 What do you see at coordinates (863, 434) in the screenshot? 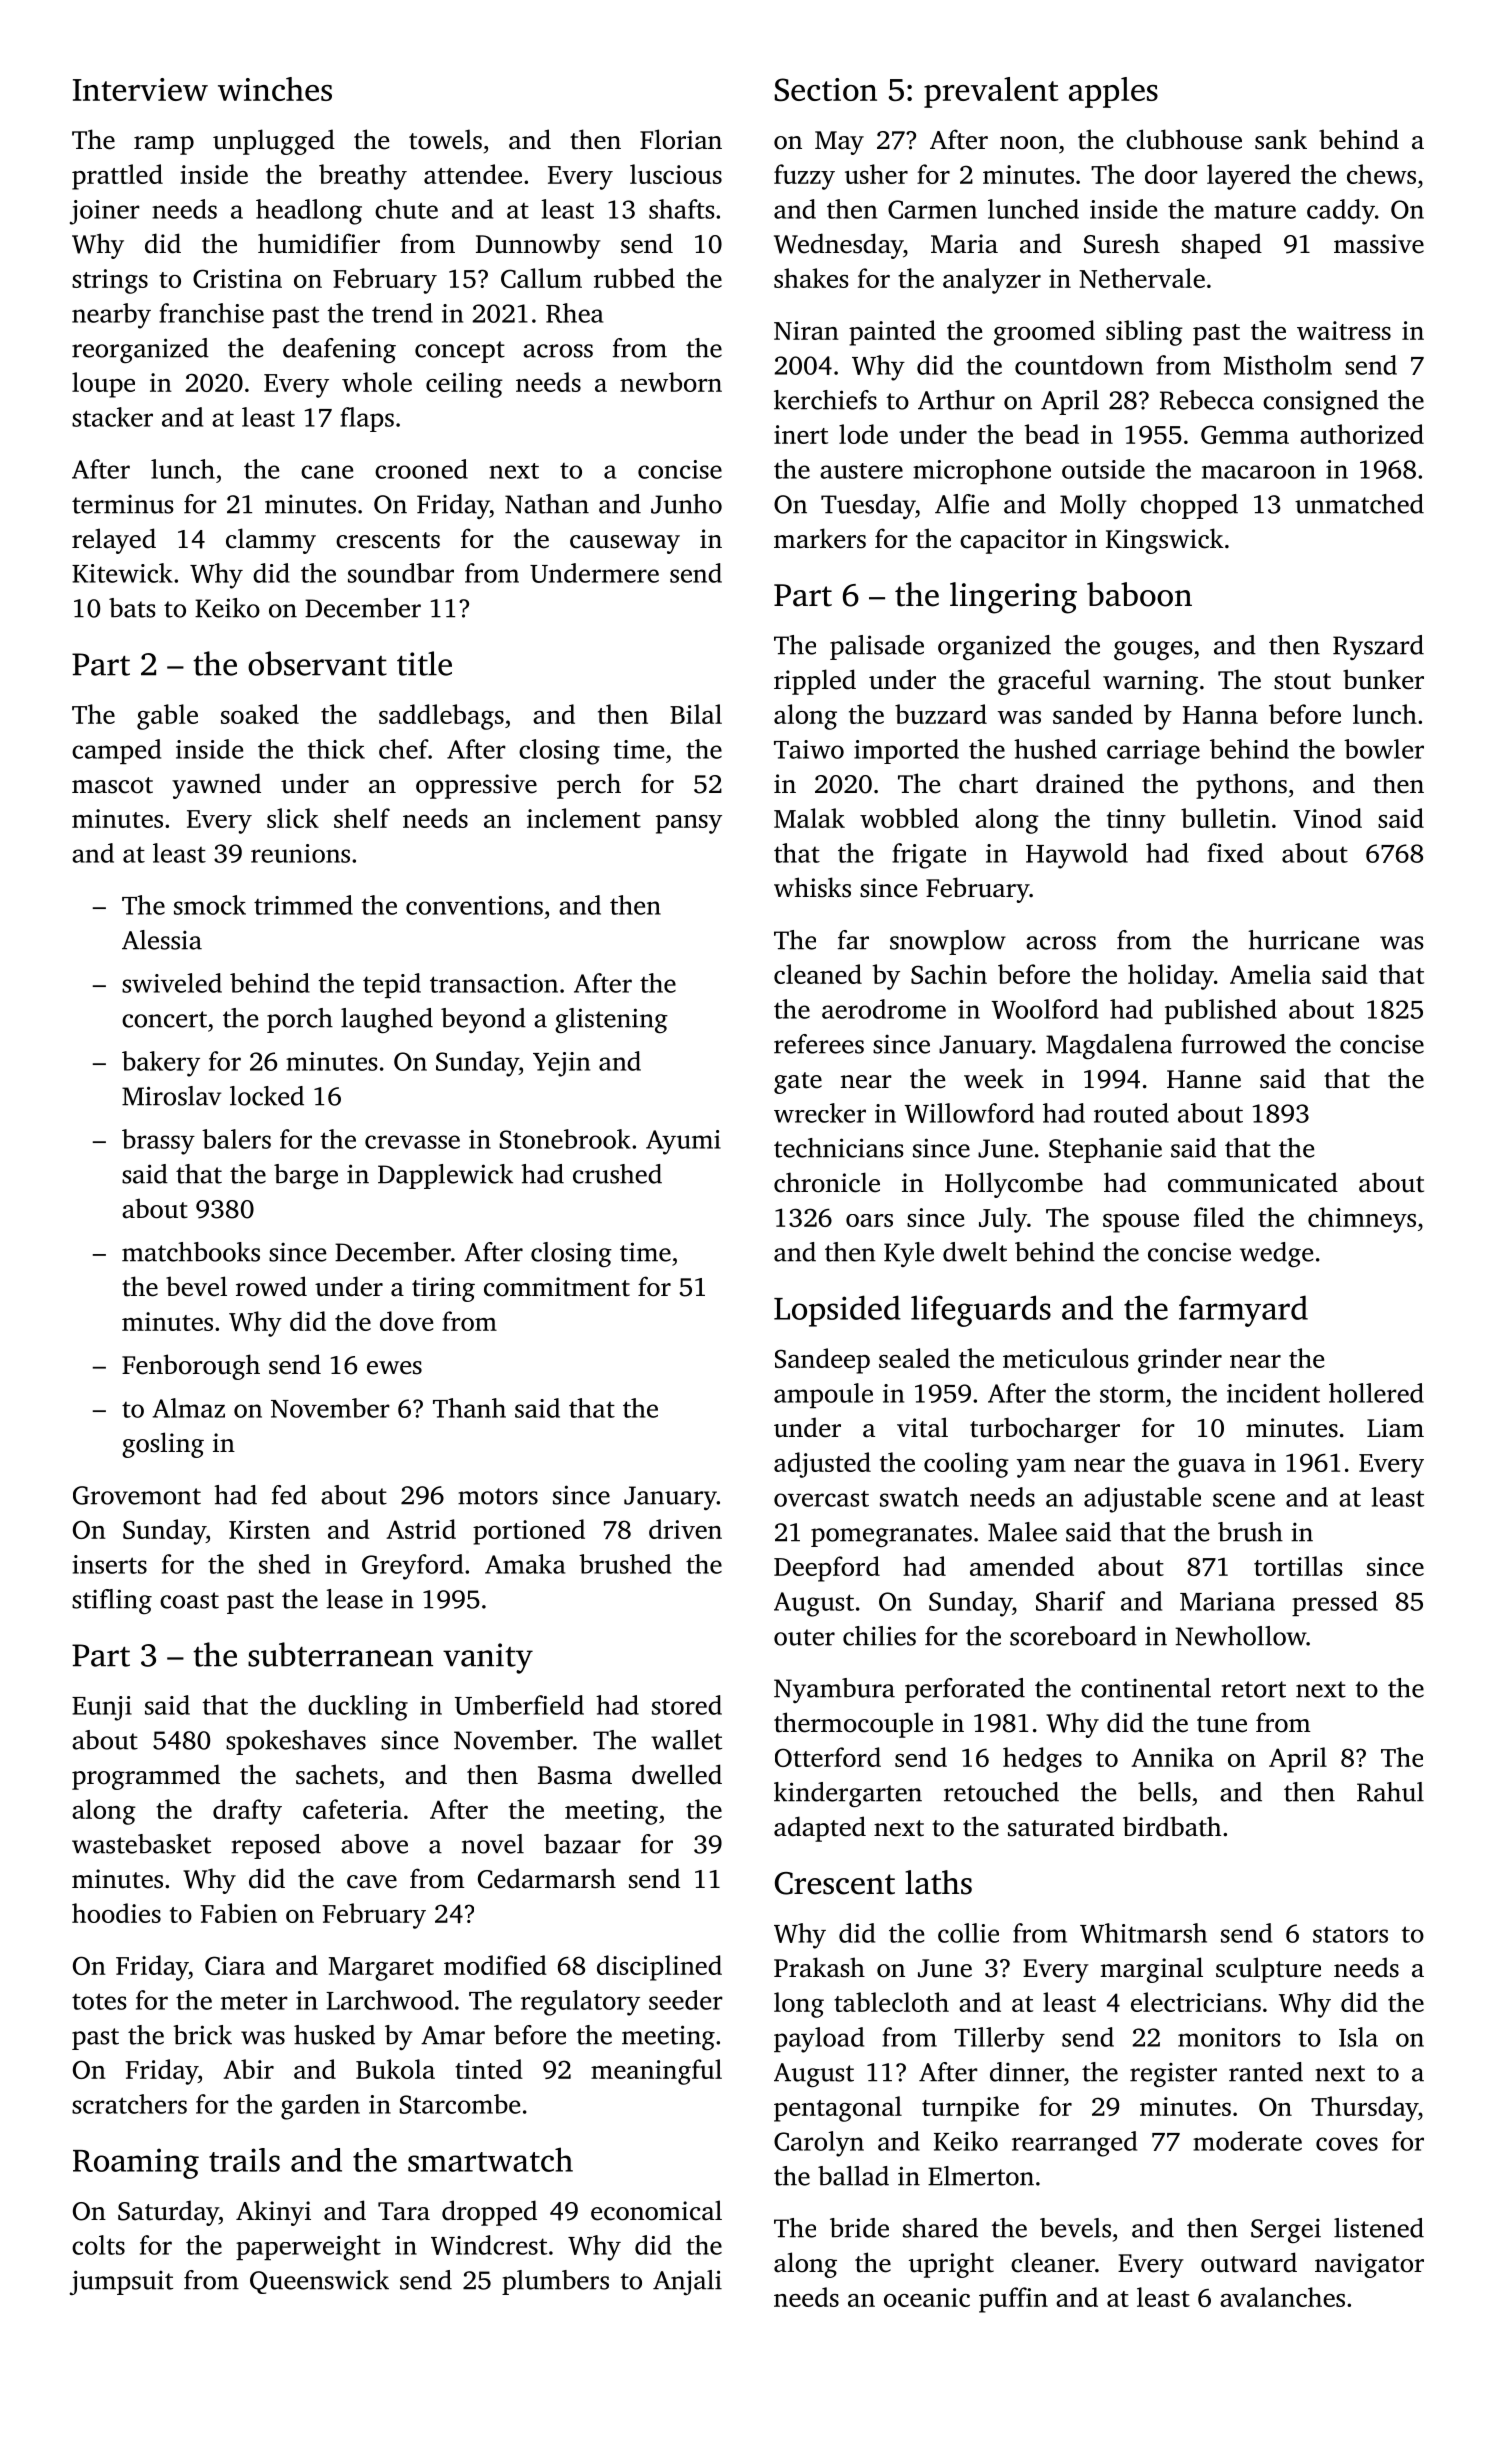
I see `lode` at bounding box center [863, 434].
